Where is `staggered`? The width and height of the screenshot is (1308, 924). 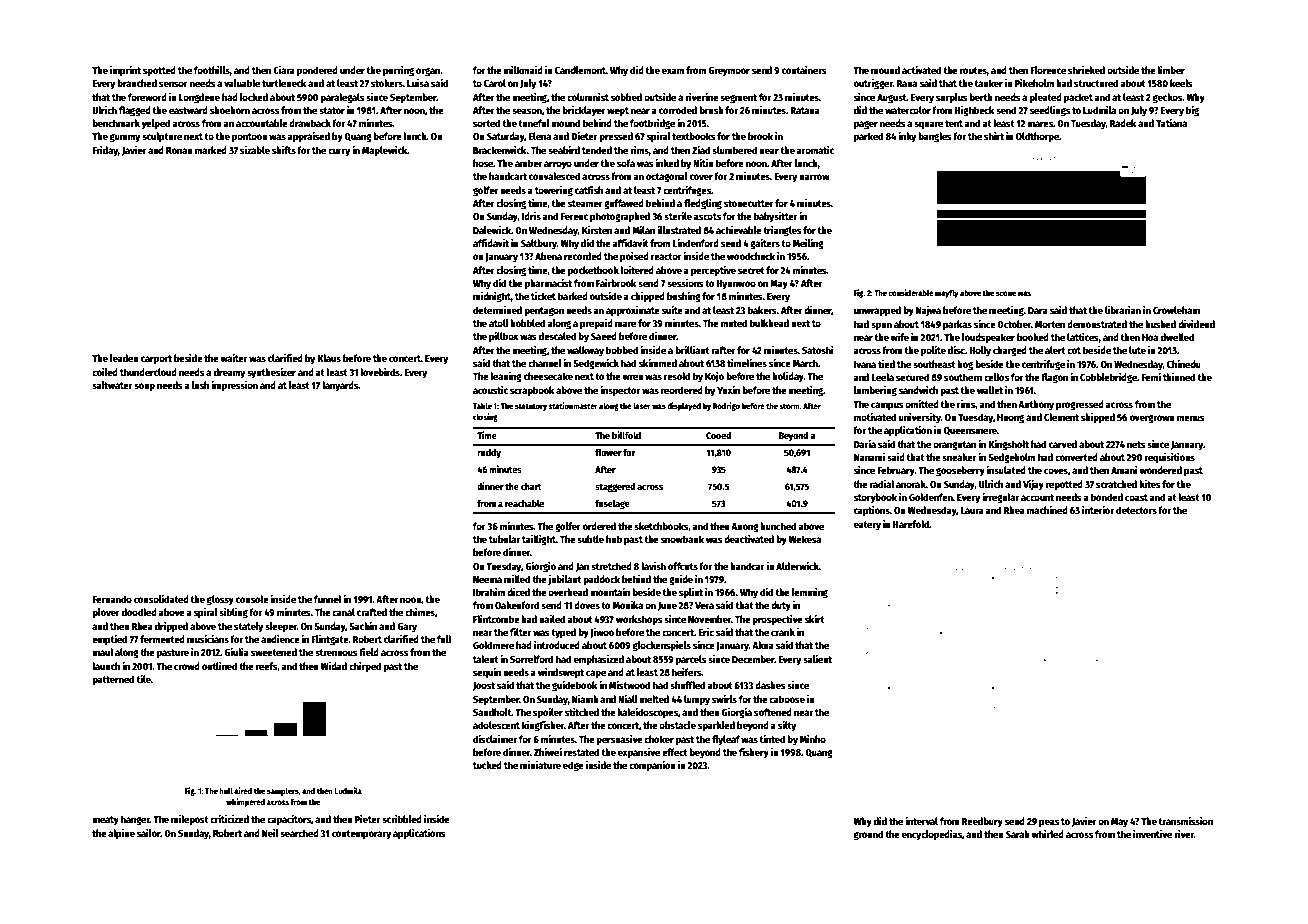
staggered is located at coordinates (615, 487).
